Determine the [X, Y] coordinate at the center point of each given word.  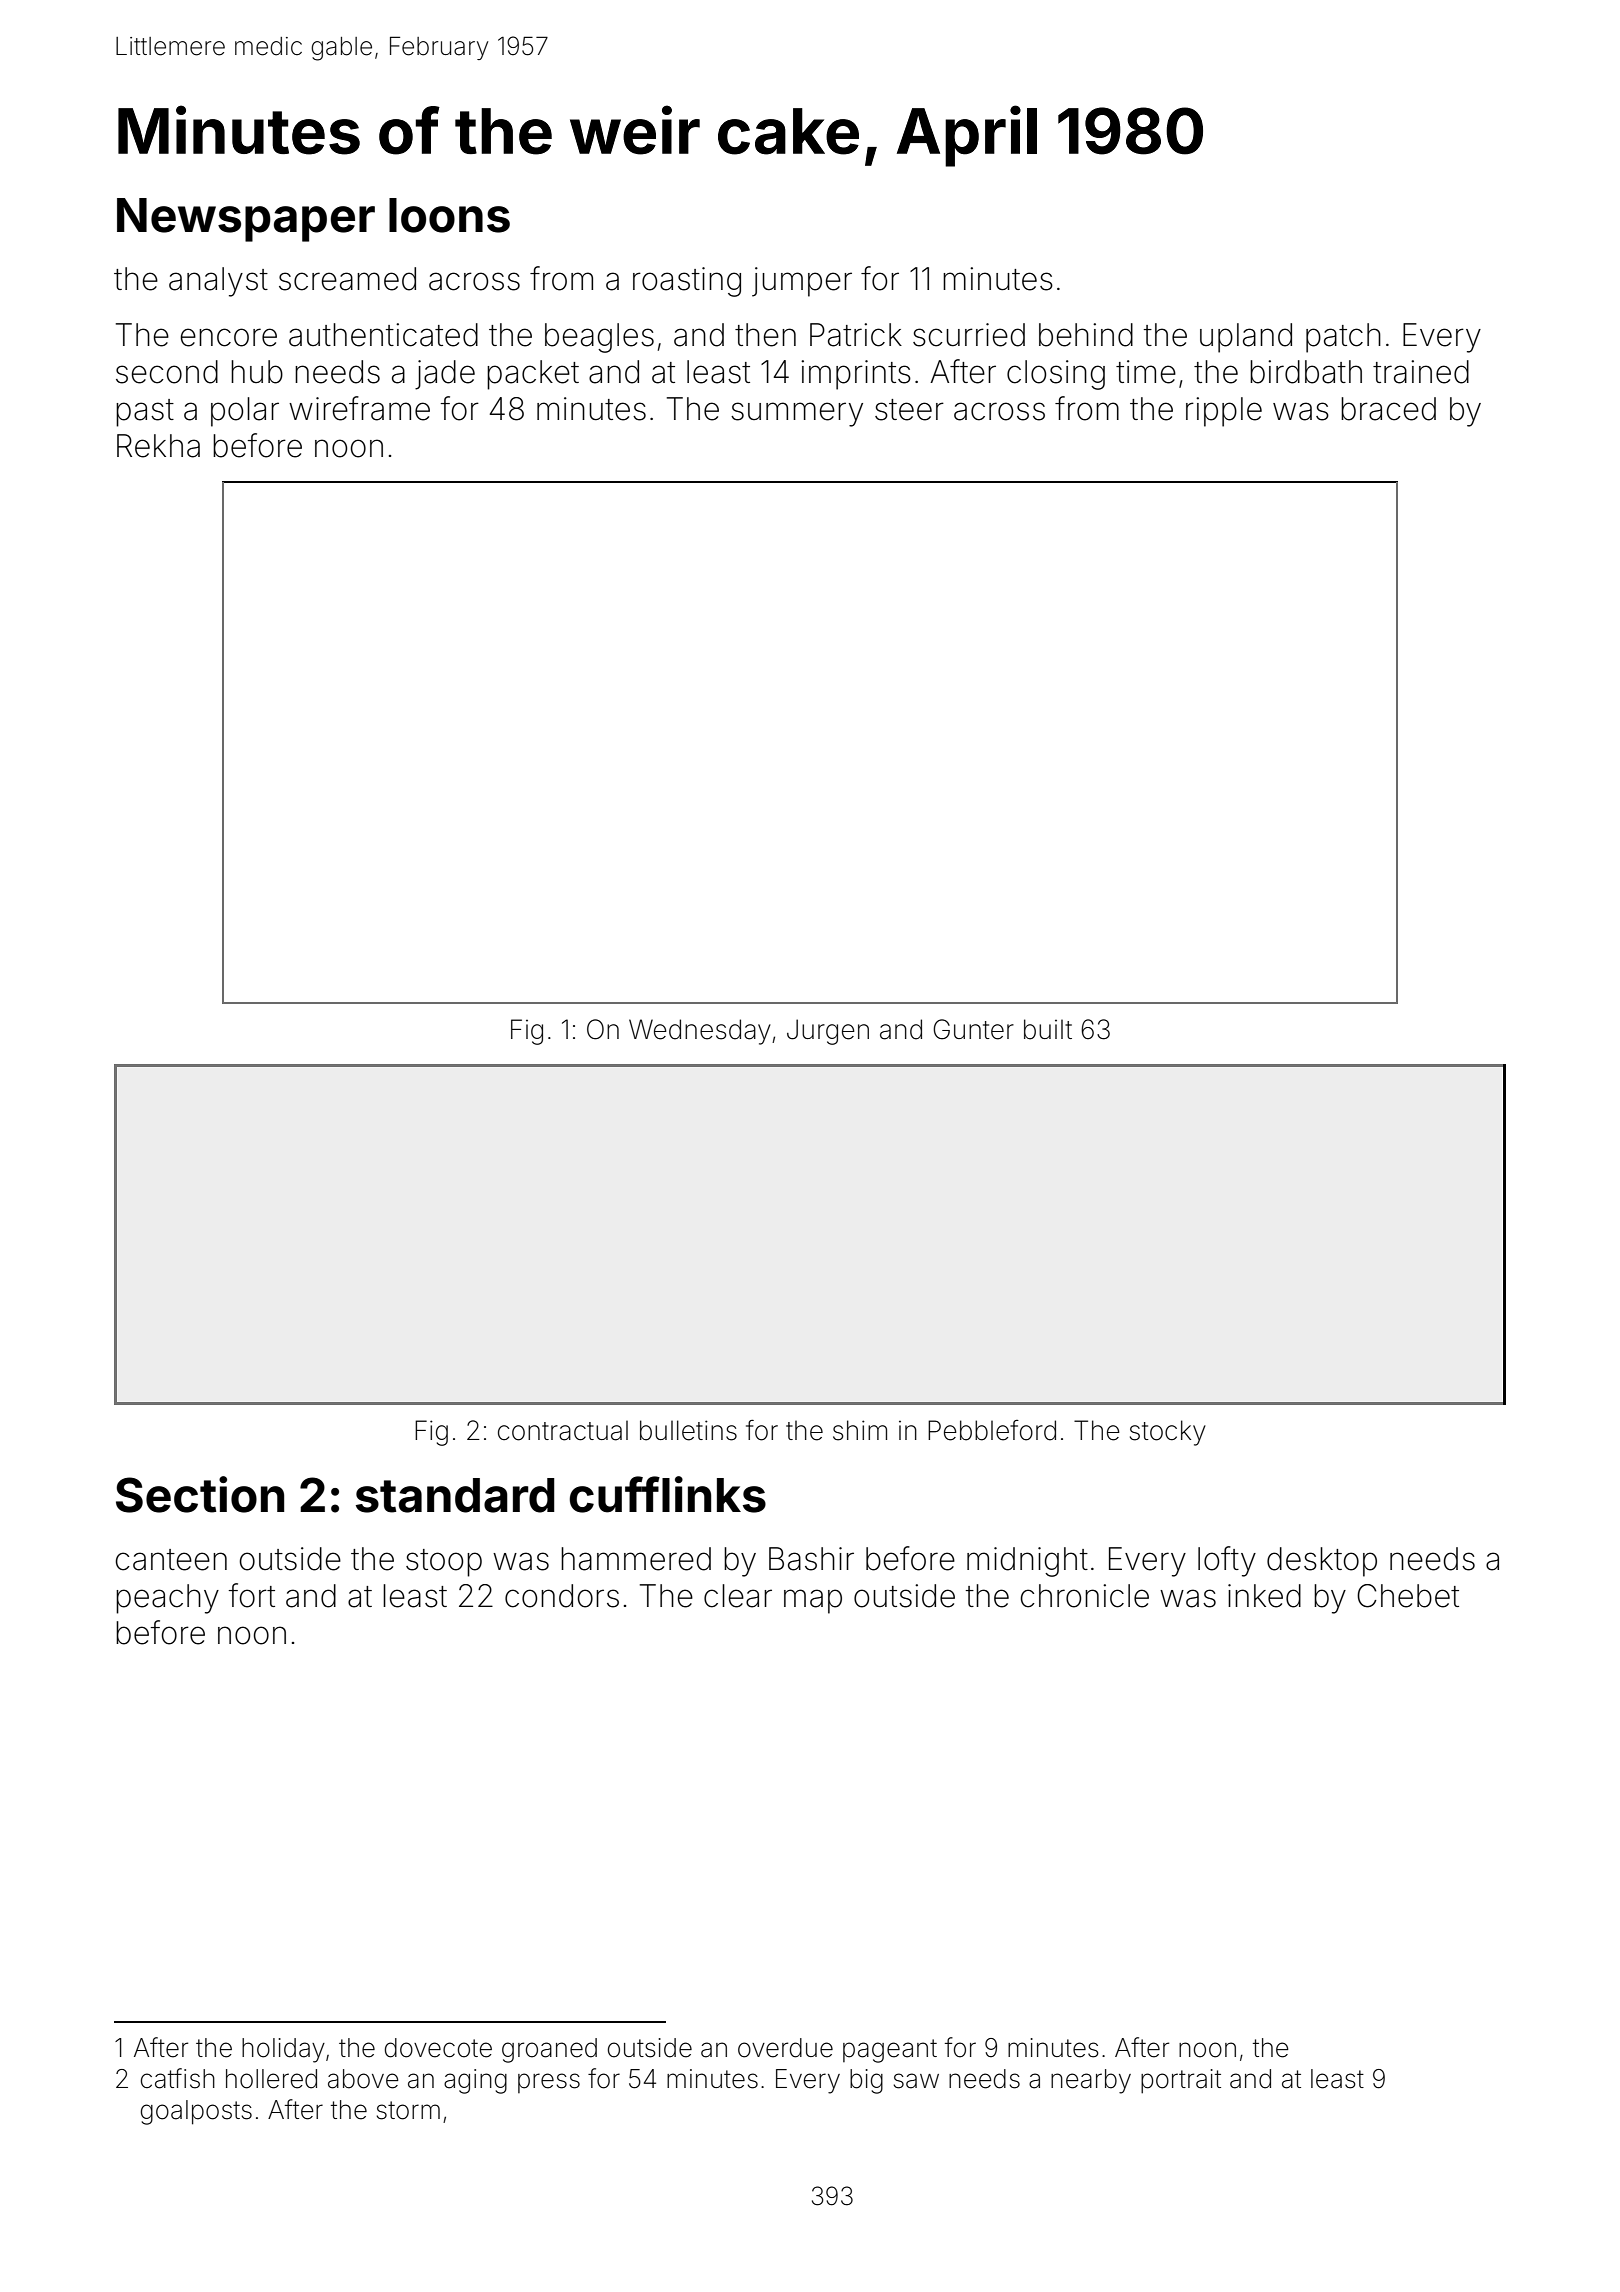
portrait [1181, 2081]
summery [797, 414]
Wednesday [700, 1032]
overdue [785, 2048]
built [1048, 1029]
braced [1388, 409]
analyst [218, 282]
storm [408, 2110]
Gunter [973, 1029]
